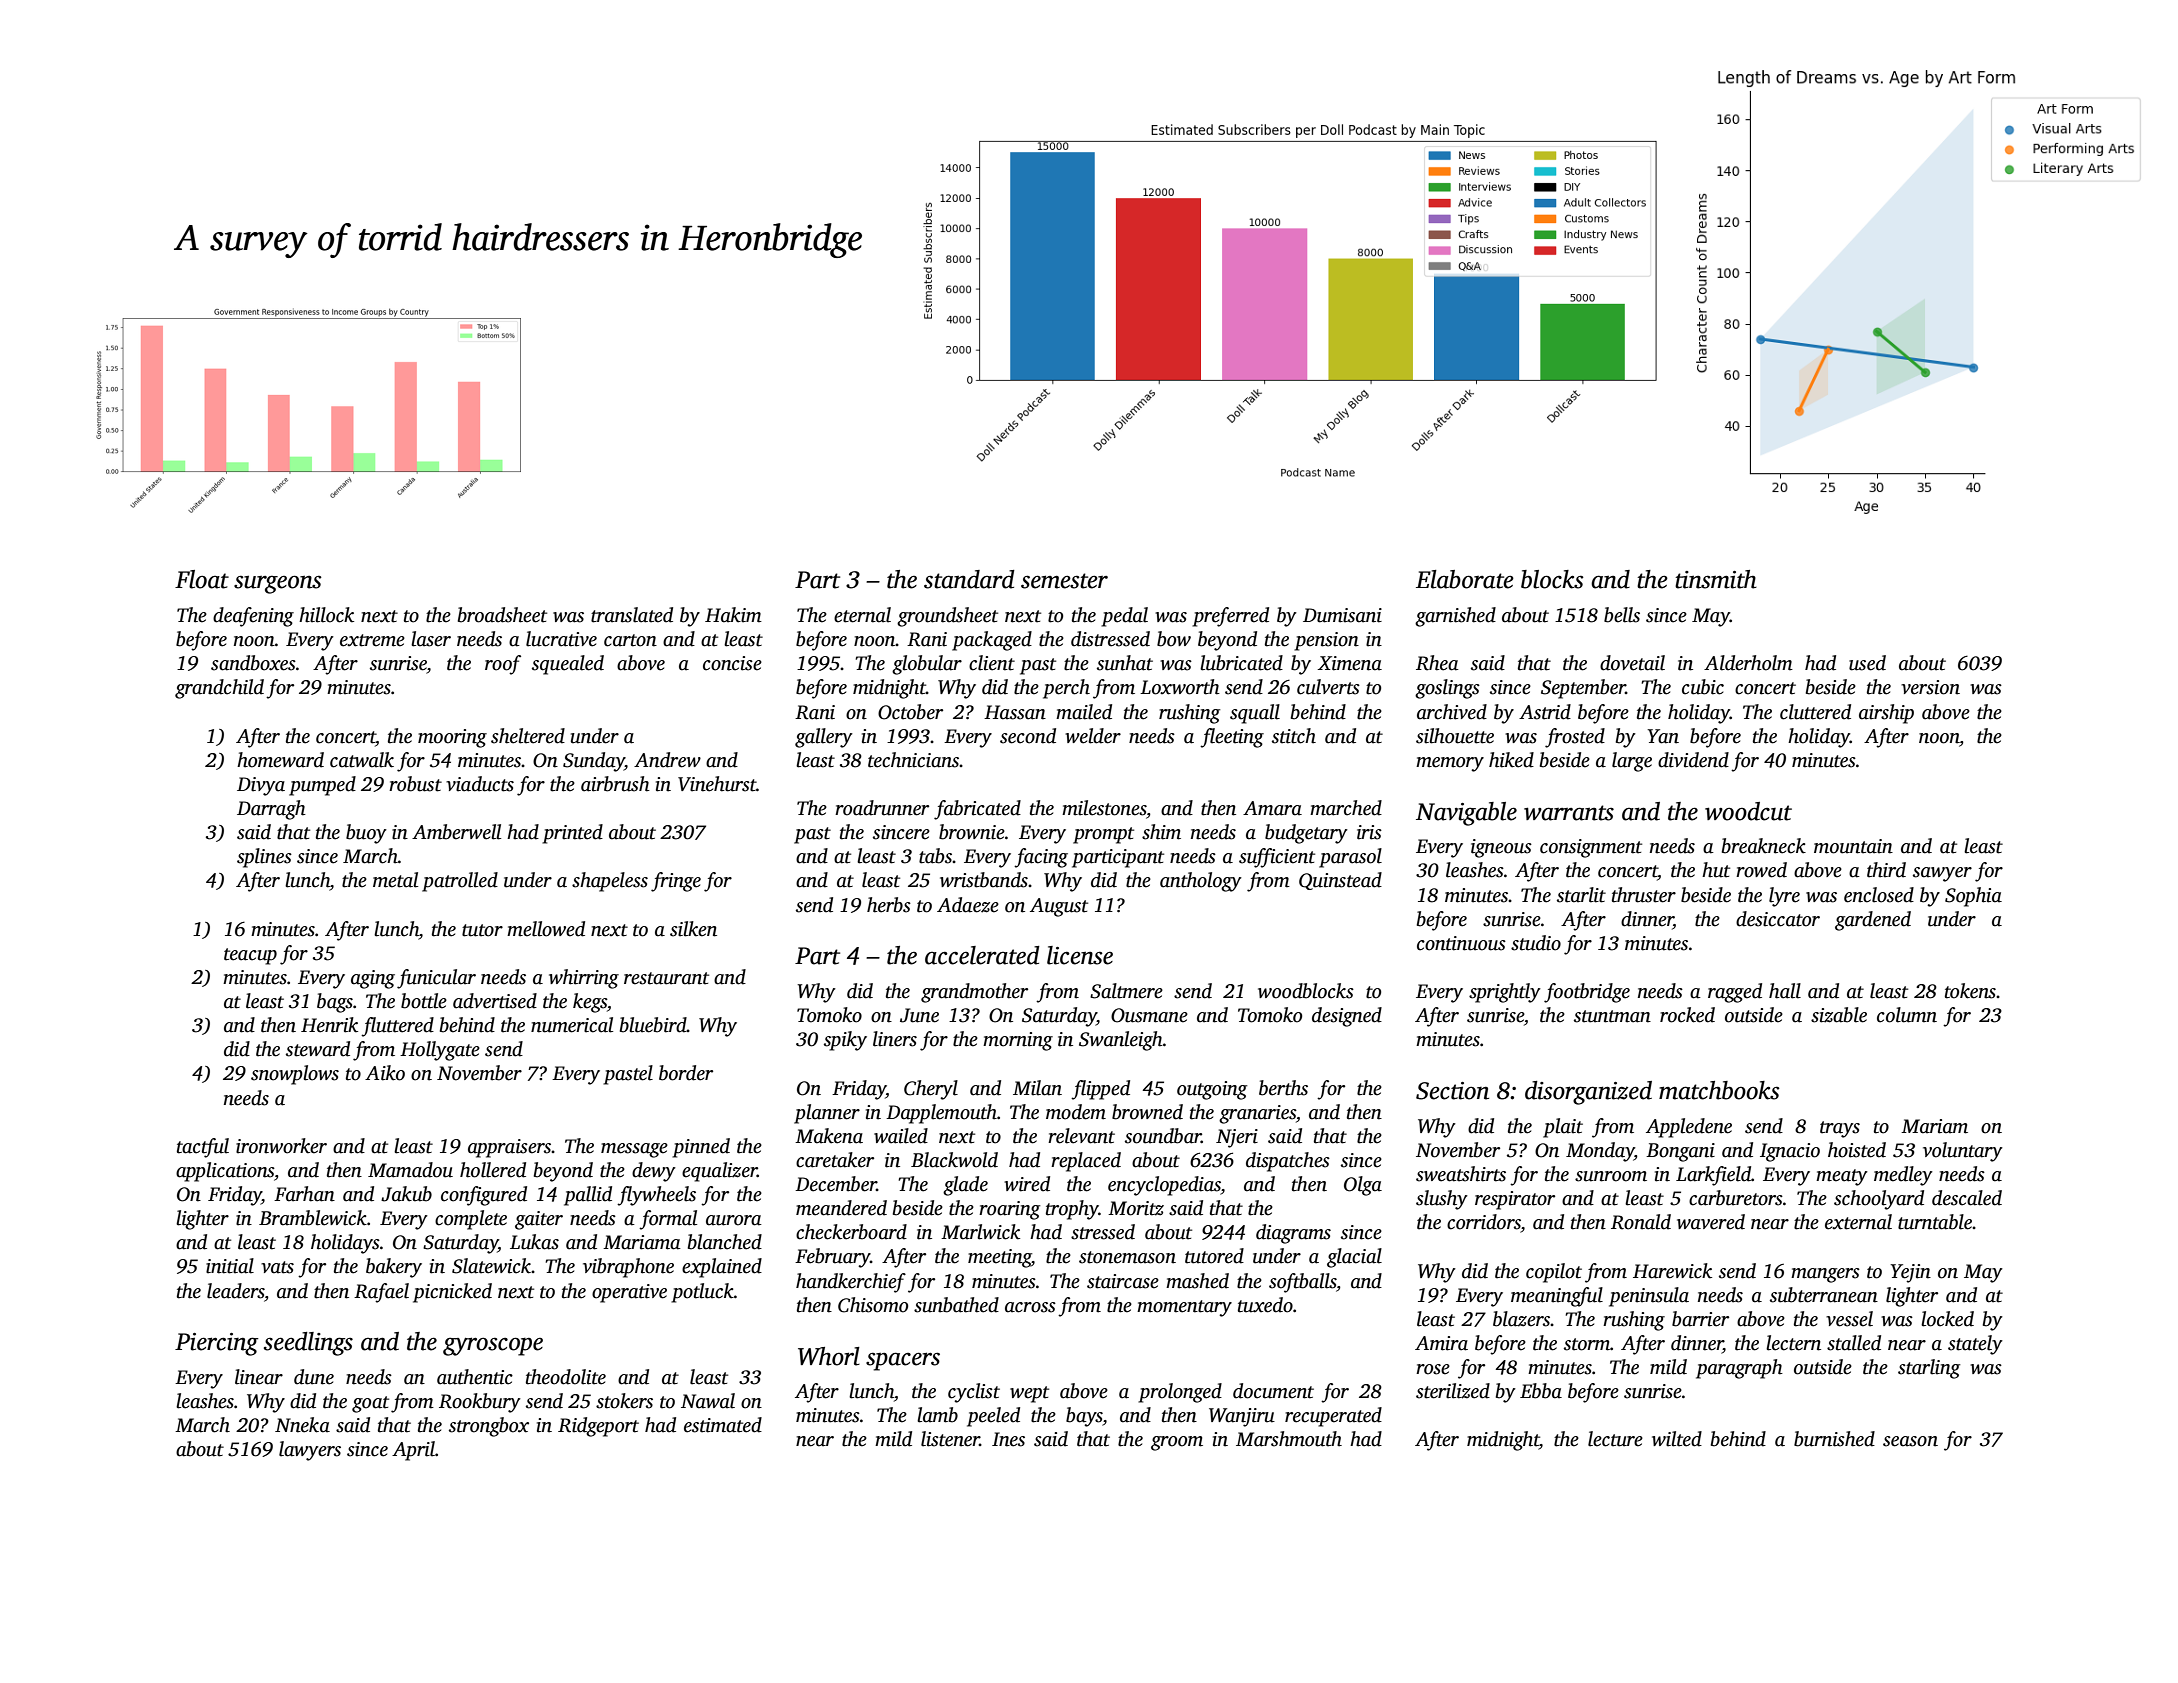 This image has width=2178, height=1683. What do you see at coordinates (261, 786) in the image?
I see `Divya` at bounding box center [261, 786].
